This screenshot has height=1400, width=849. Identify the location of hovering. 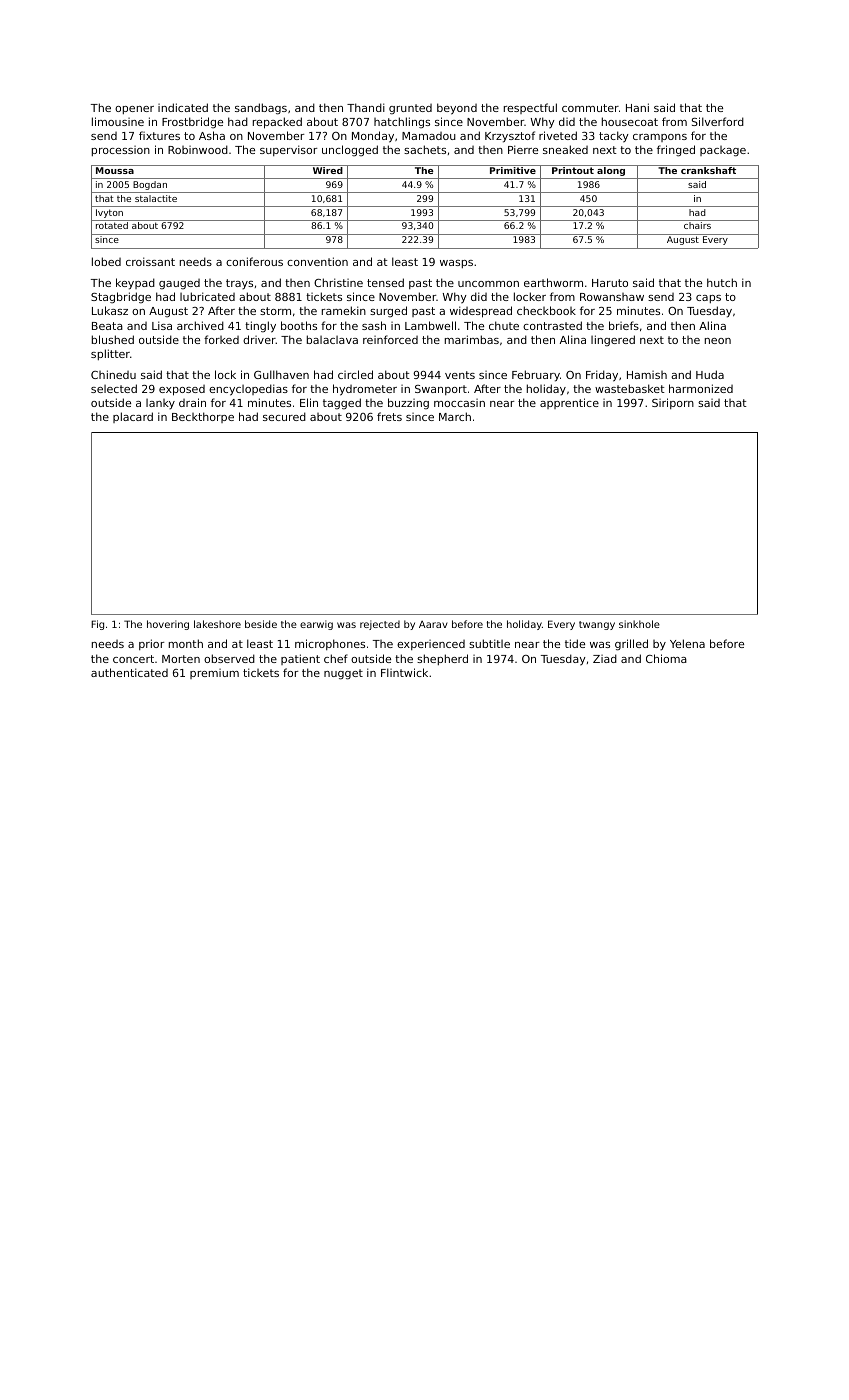
(168, 625).
